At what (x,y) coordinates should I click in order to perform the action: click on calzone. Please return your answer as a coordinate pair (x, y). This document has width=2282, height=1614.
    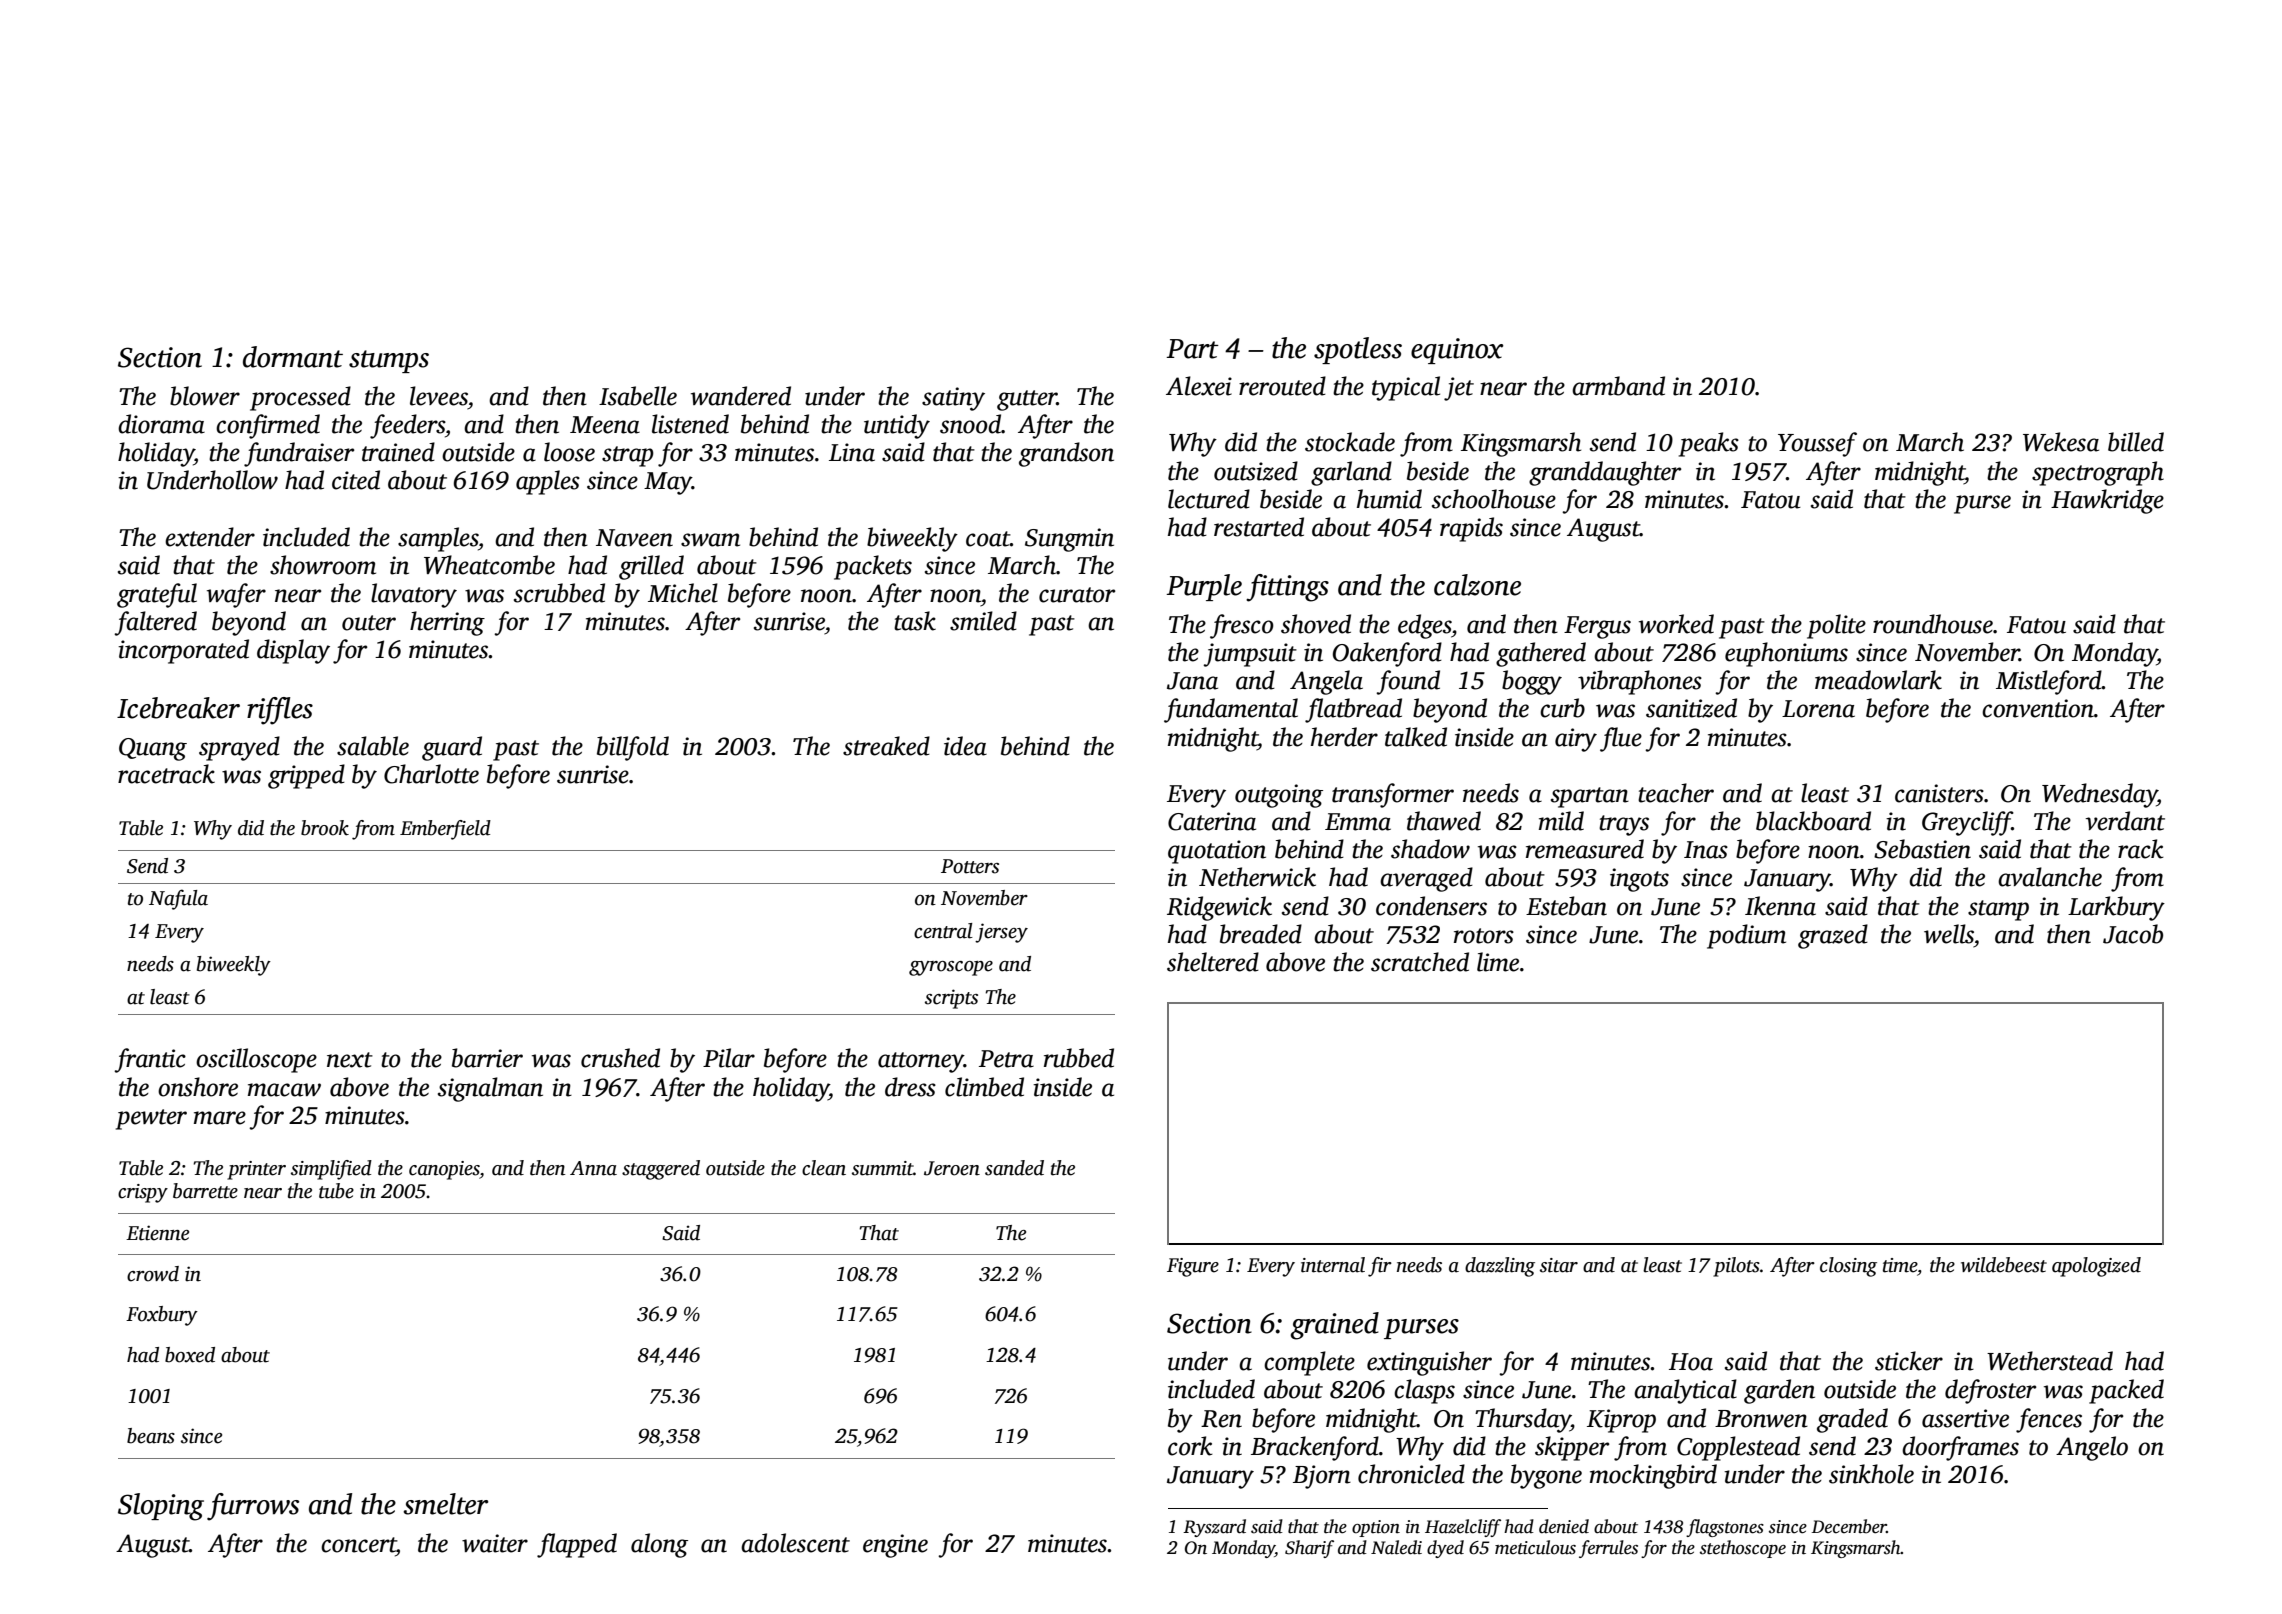
    Looking at the image, I should click on (1477, 585).
